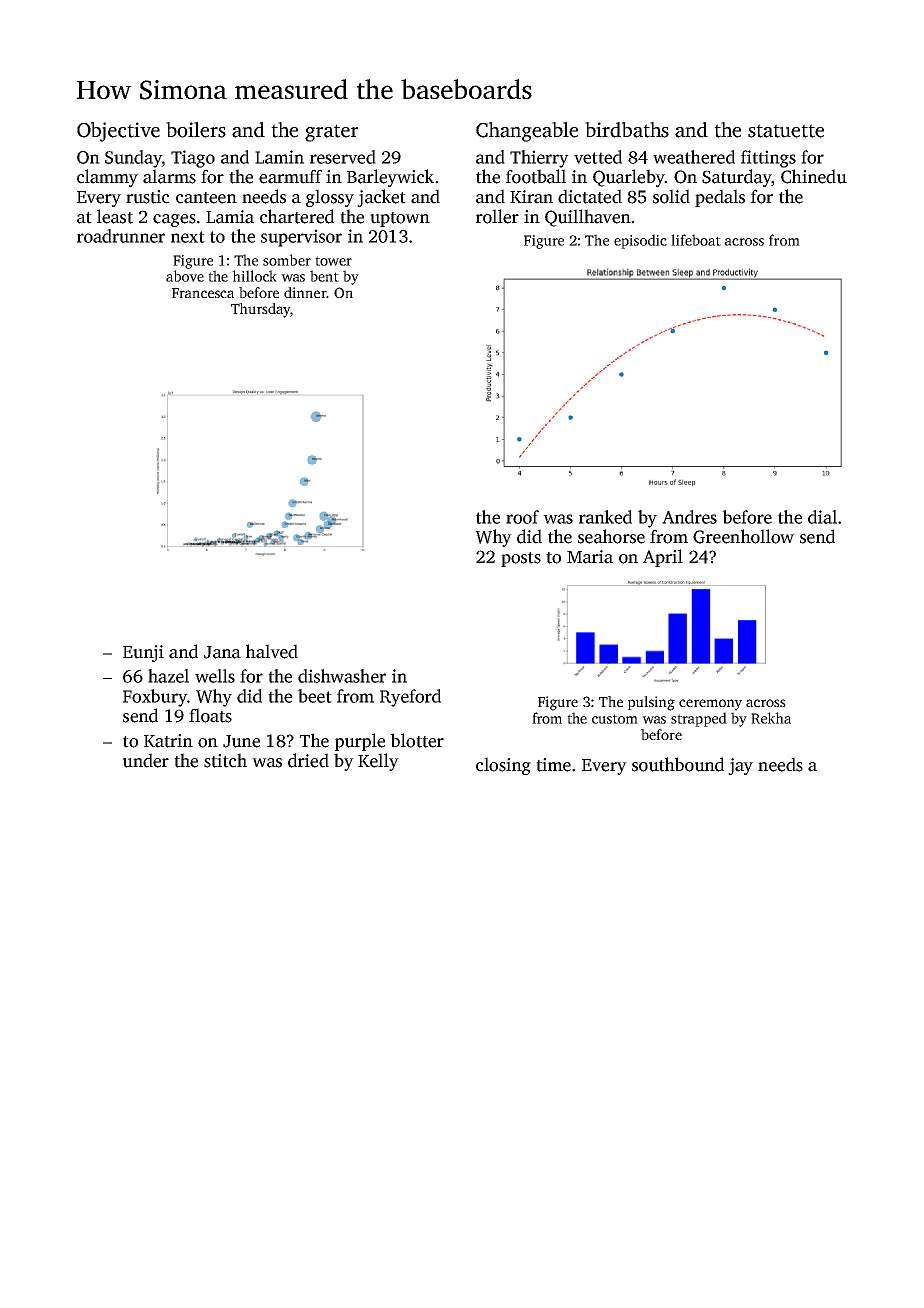 The height and width of the page is (1308, 924). I want to click on lifeboat, so click(696, 240).
